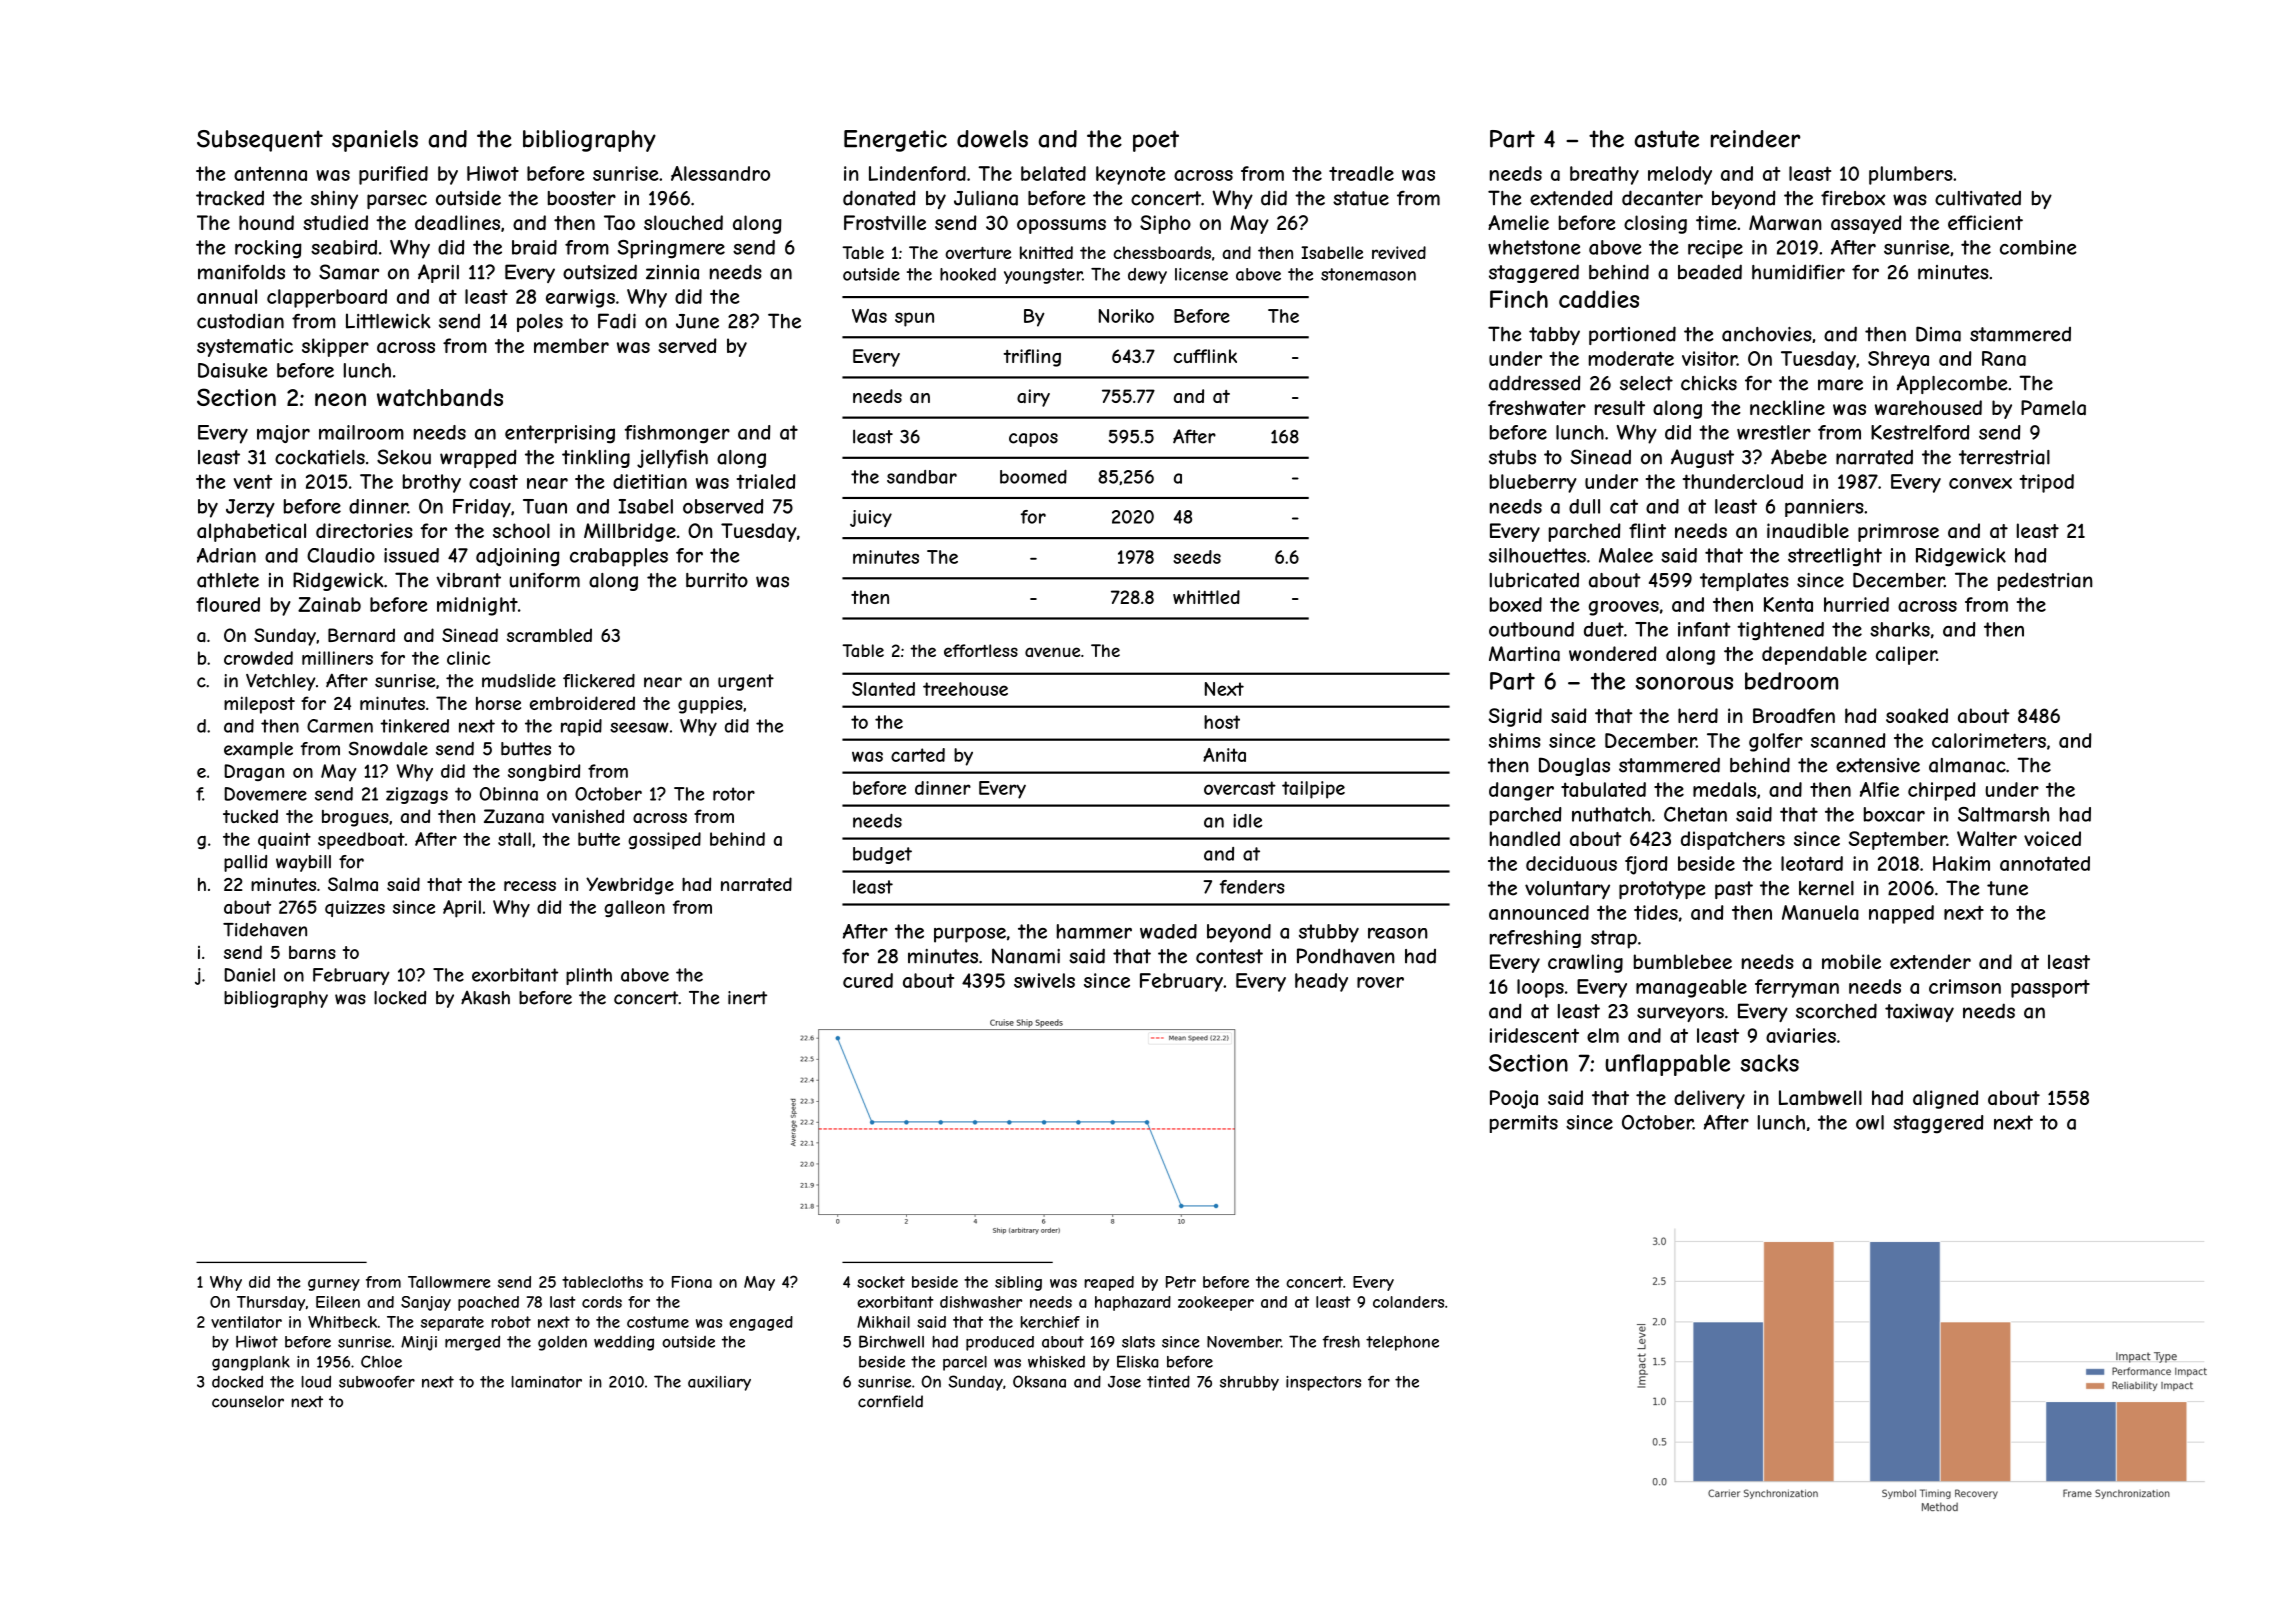  What do you see at coordinates (2050, 988) in the screenshot?
I see `passport` at bounding box center [2050, 988].
